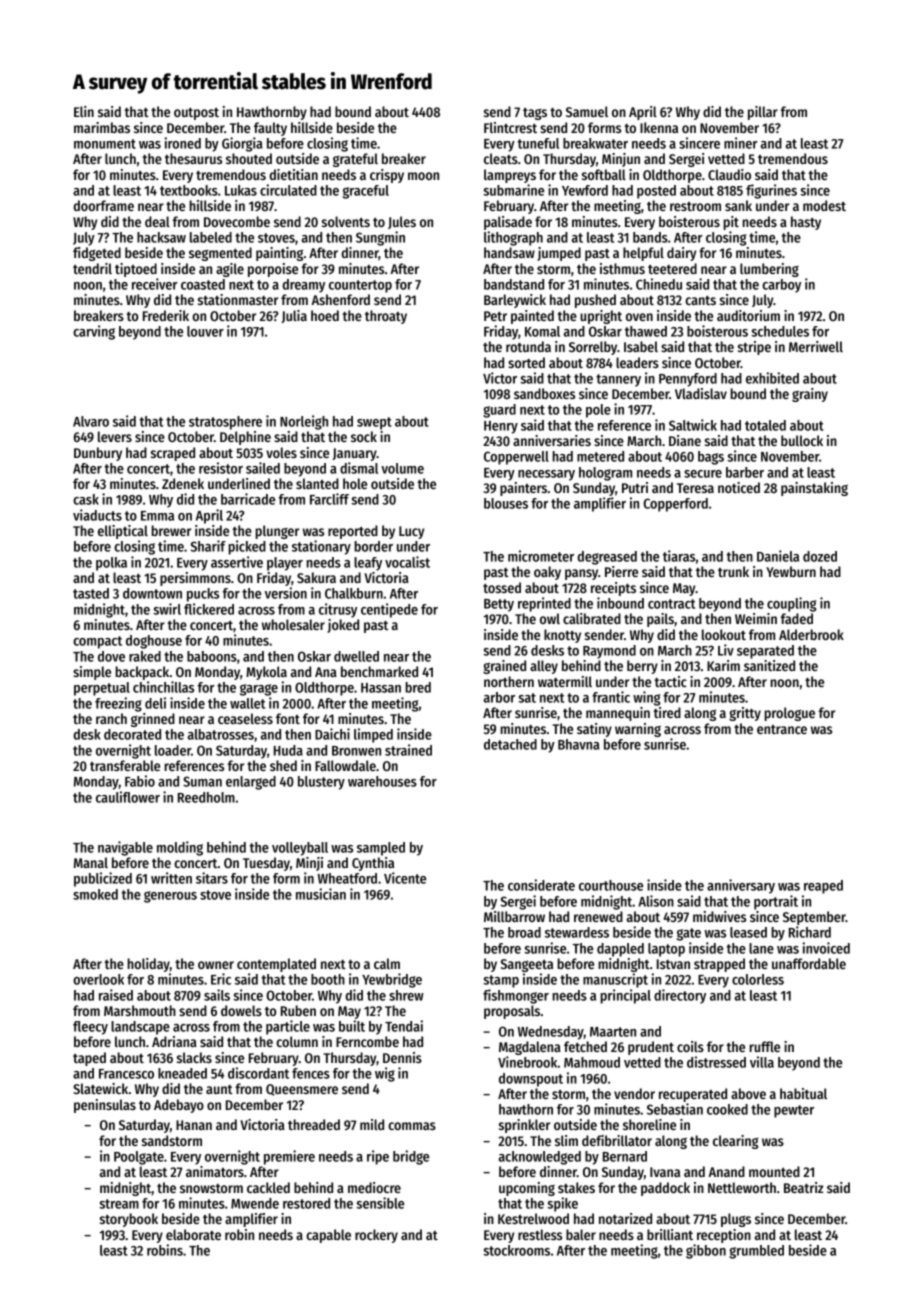 This page has width=924, height=1308. What do you see at coordinates (763, 113) in the page?
I see `pillar` at bounding box center [763, 113].
